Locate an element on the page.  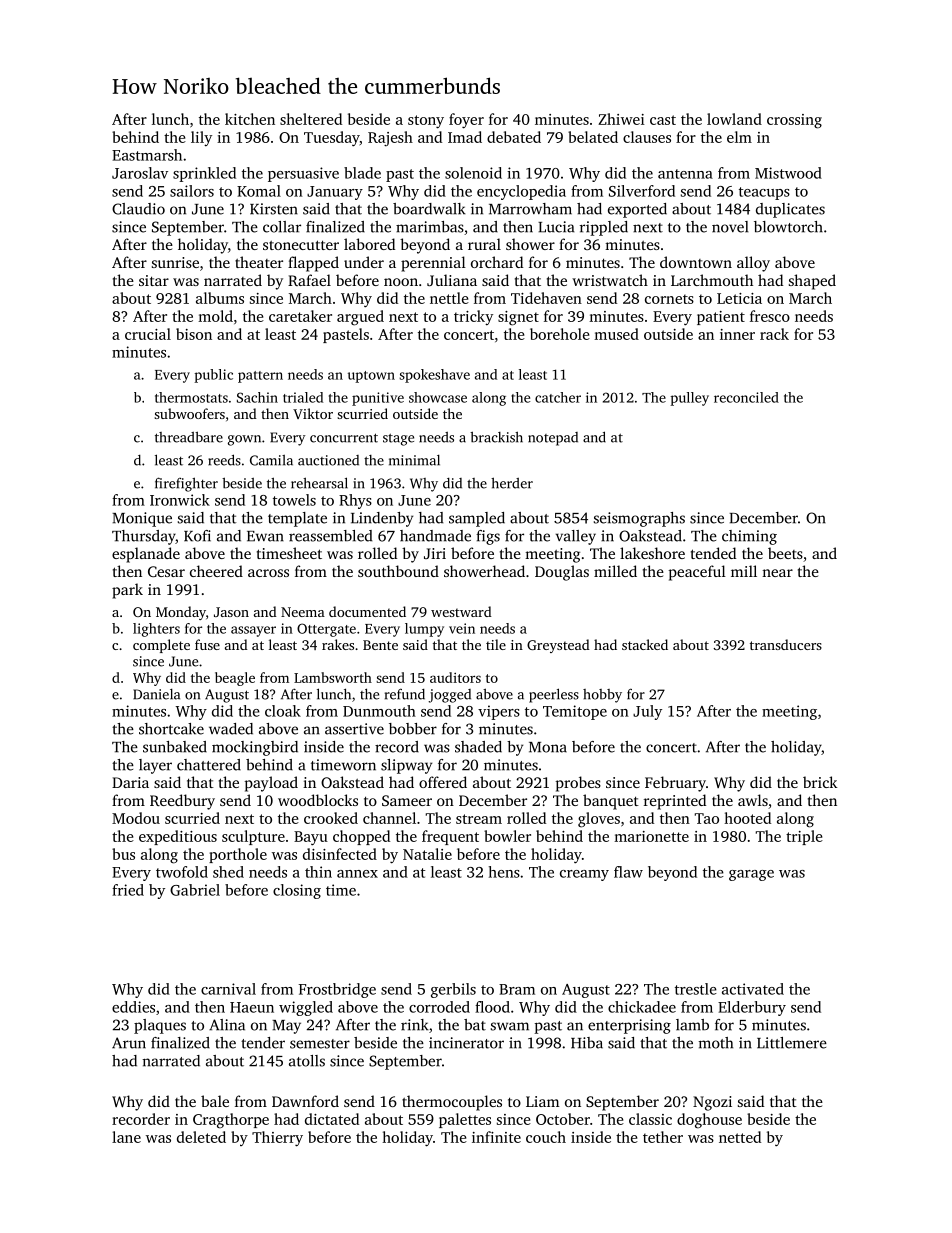
argued is located at coordinates (360, 318).
